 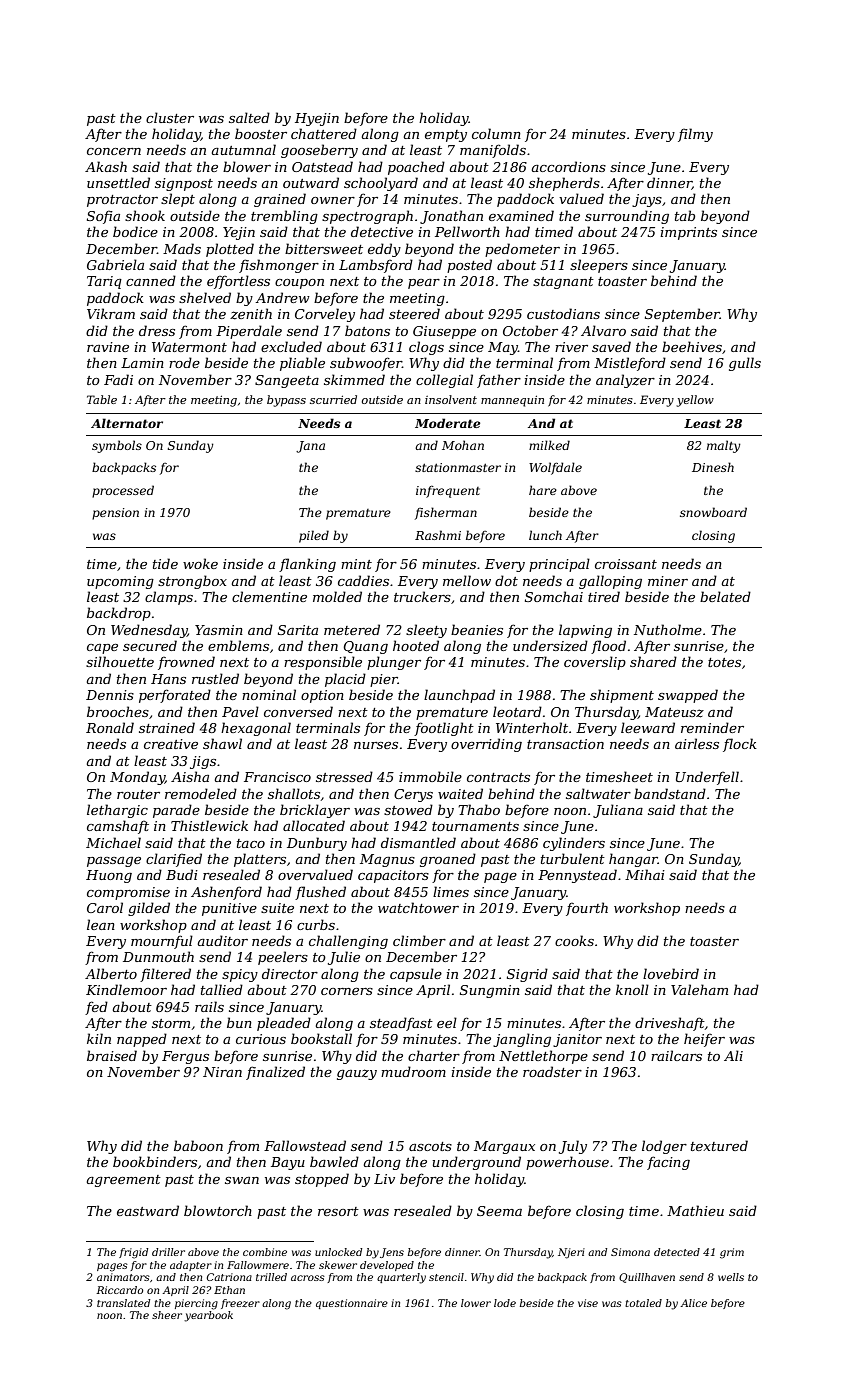 What do you see at coordinates (512, 401) in the screenshot?
I see `mannequin` at bounding box center [512, 401].
